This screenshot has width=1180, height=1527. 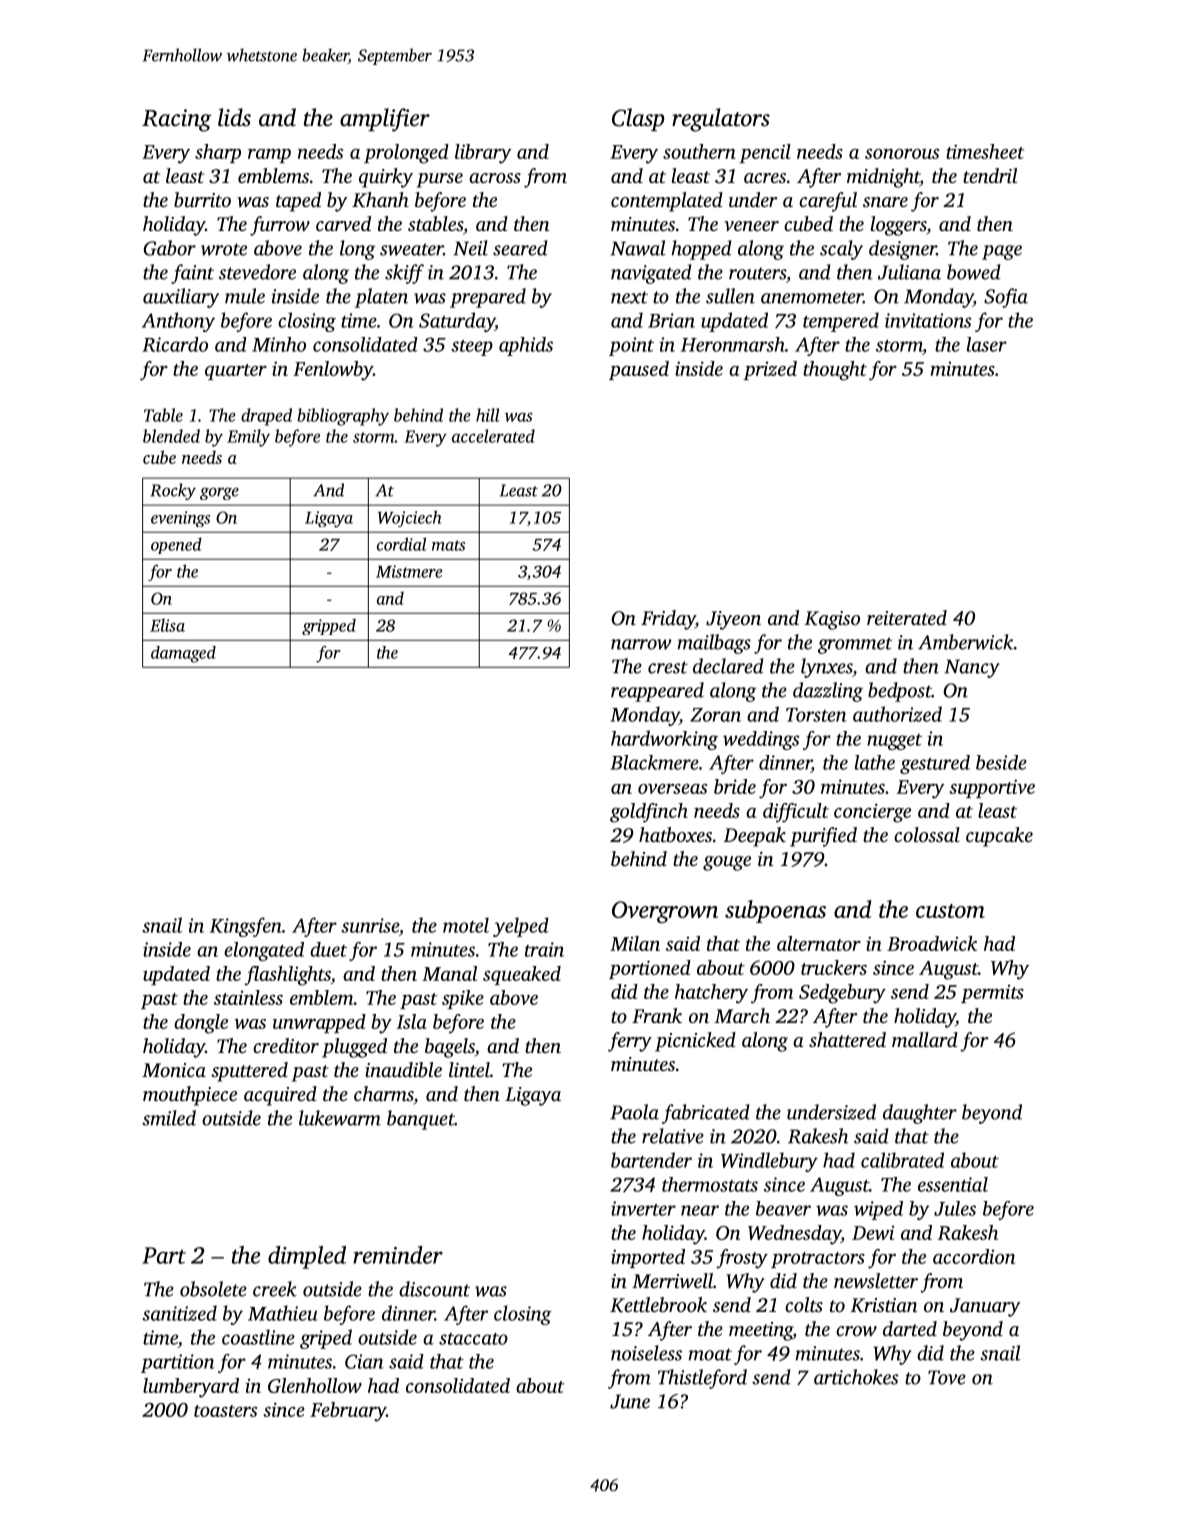 What do you see at coordinates (641, 644) in the screenshot?
I see `narrow` at bounding box center [641, 644].
